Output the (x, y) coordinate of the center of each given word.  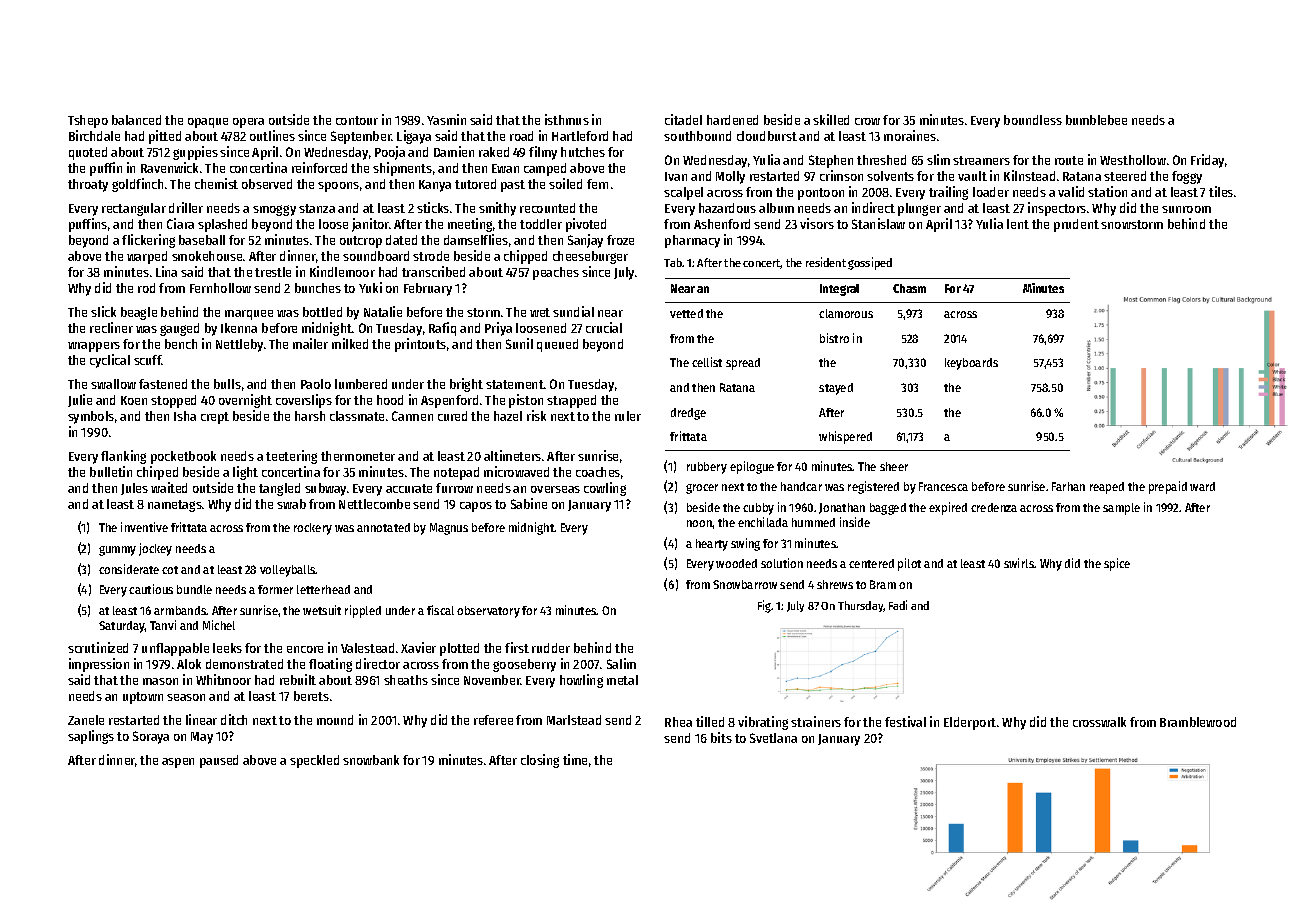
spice (1117, 564)
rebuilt (298, 679)
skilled (831, 119)
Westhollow (1133, 160)
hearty (712, 545)
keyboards (971, 364)
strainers (816, 721)
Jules (134, 489)
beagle (139, 313)
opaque (208, 123)
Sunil (519, 343)
